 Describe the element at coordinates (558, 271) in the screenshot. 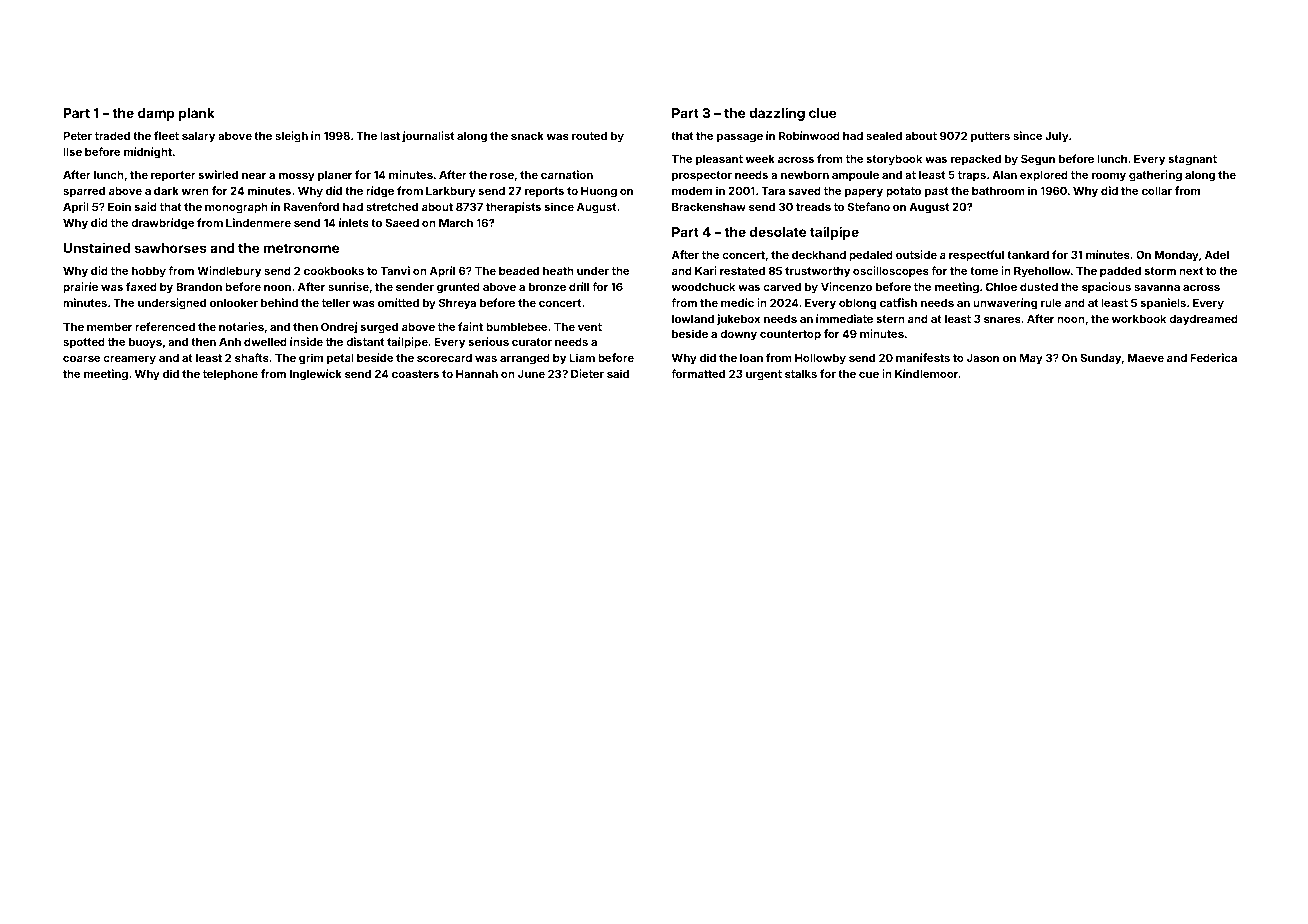

I see `heath` at that location.
